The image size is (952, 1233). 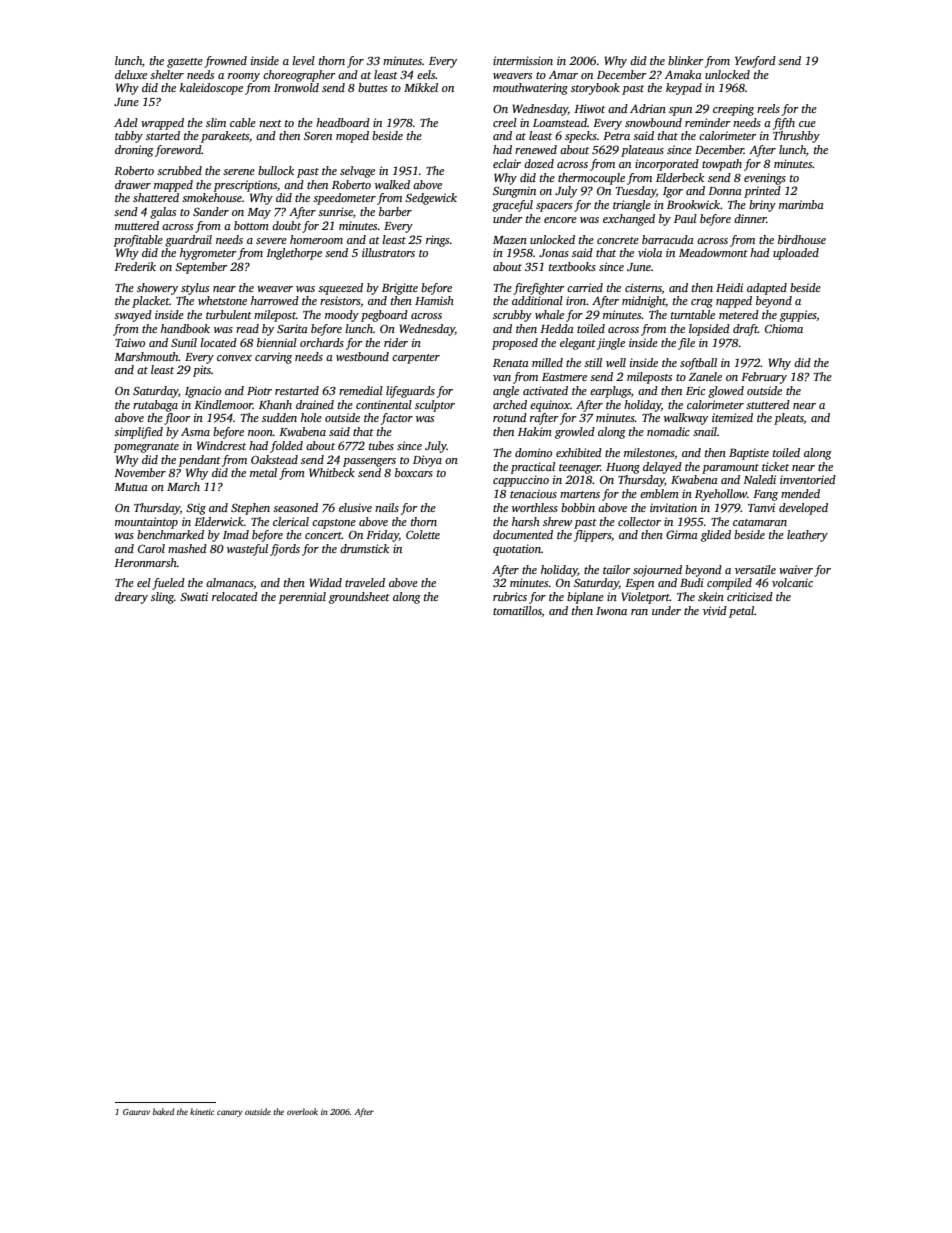 What do you see at coordinates (304, 60) in the page?
I see `level` at bounding box center [304, 60].
